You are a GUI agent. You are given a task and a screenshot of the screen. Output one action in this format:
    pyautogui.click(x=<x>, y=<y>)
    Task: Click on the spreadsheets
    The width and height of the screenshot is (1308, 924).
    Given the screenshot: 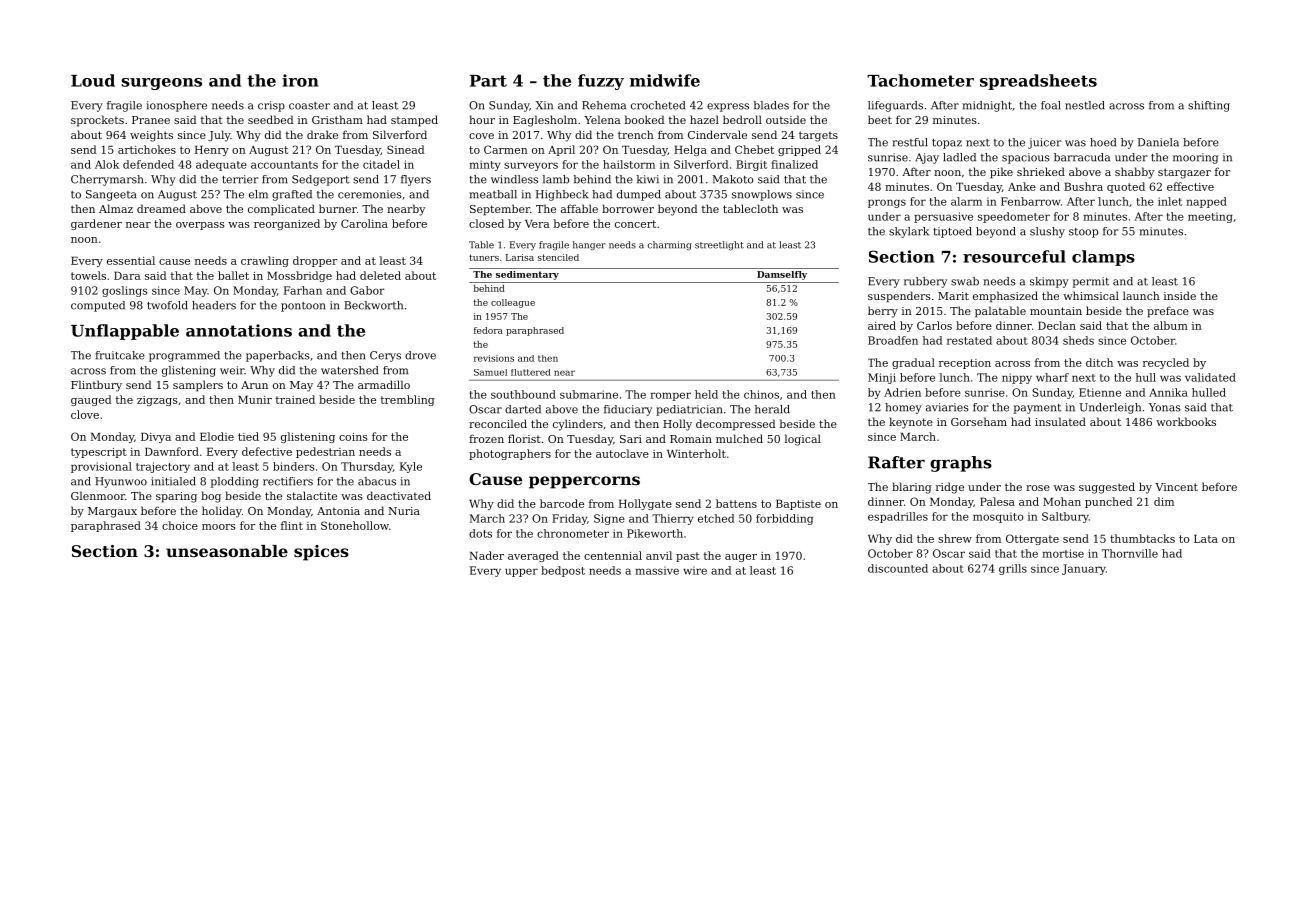 What is the action you would take?
    pyautogui.click(x=1038, y=82)
